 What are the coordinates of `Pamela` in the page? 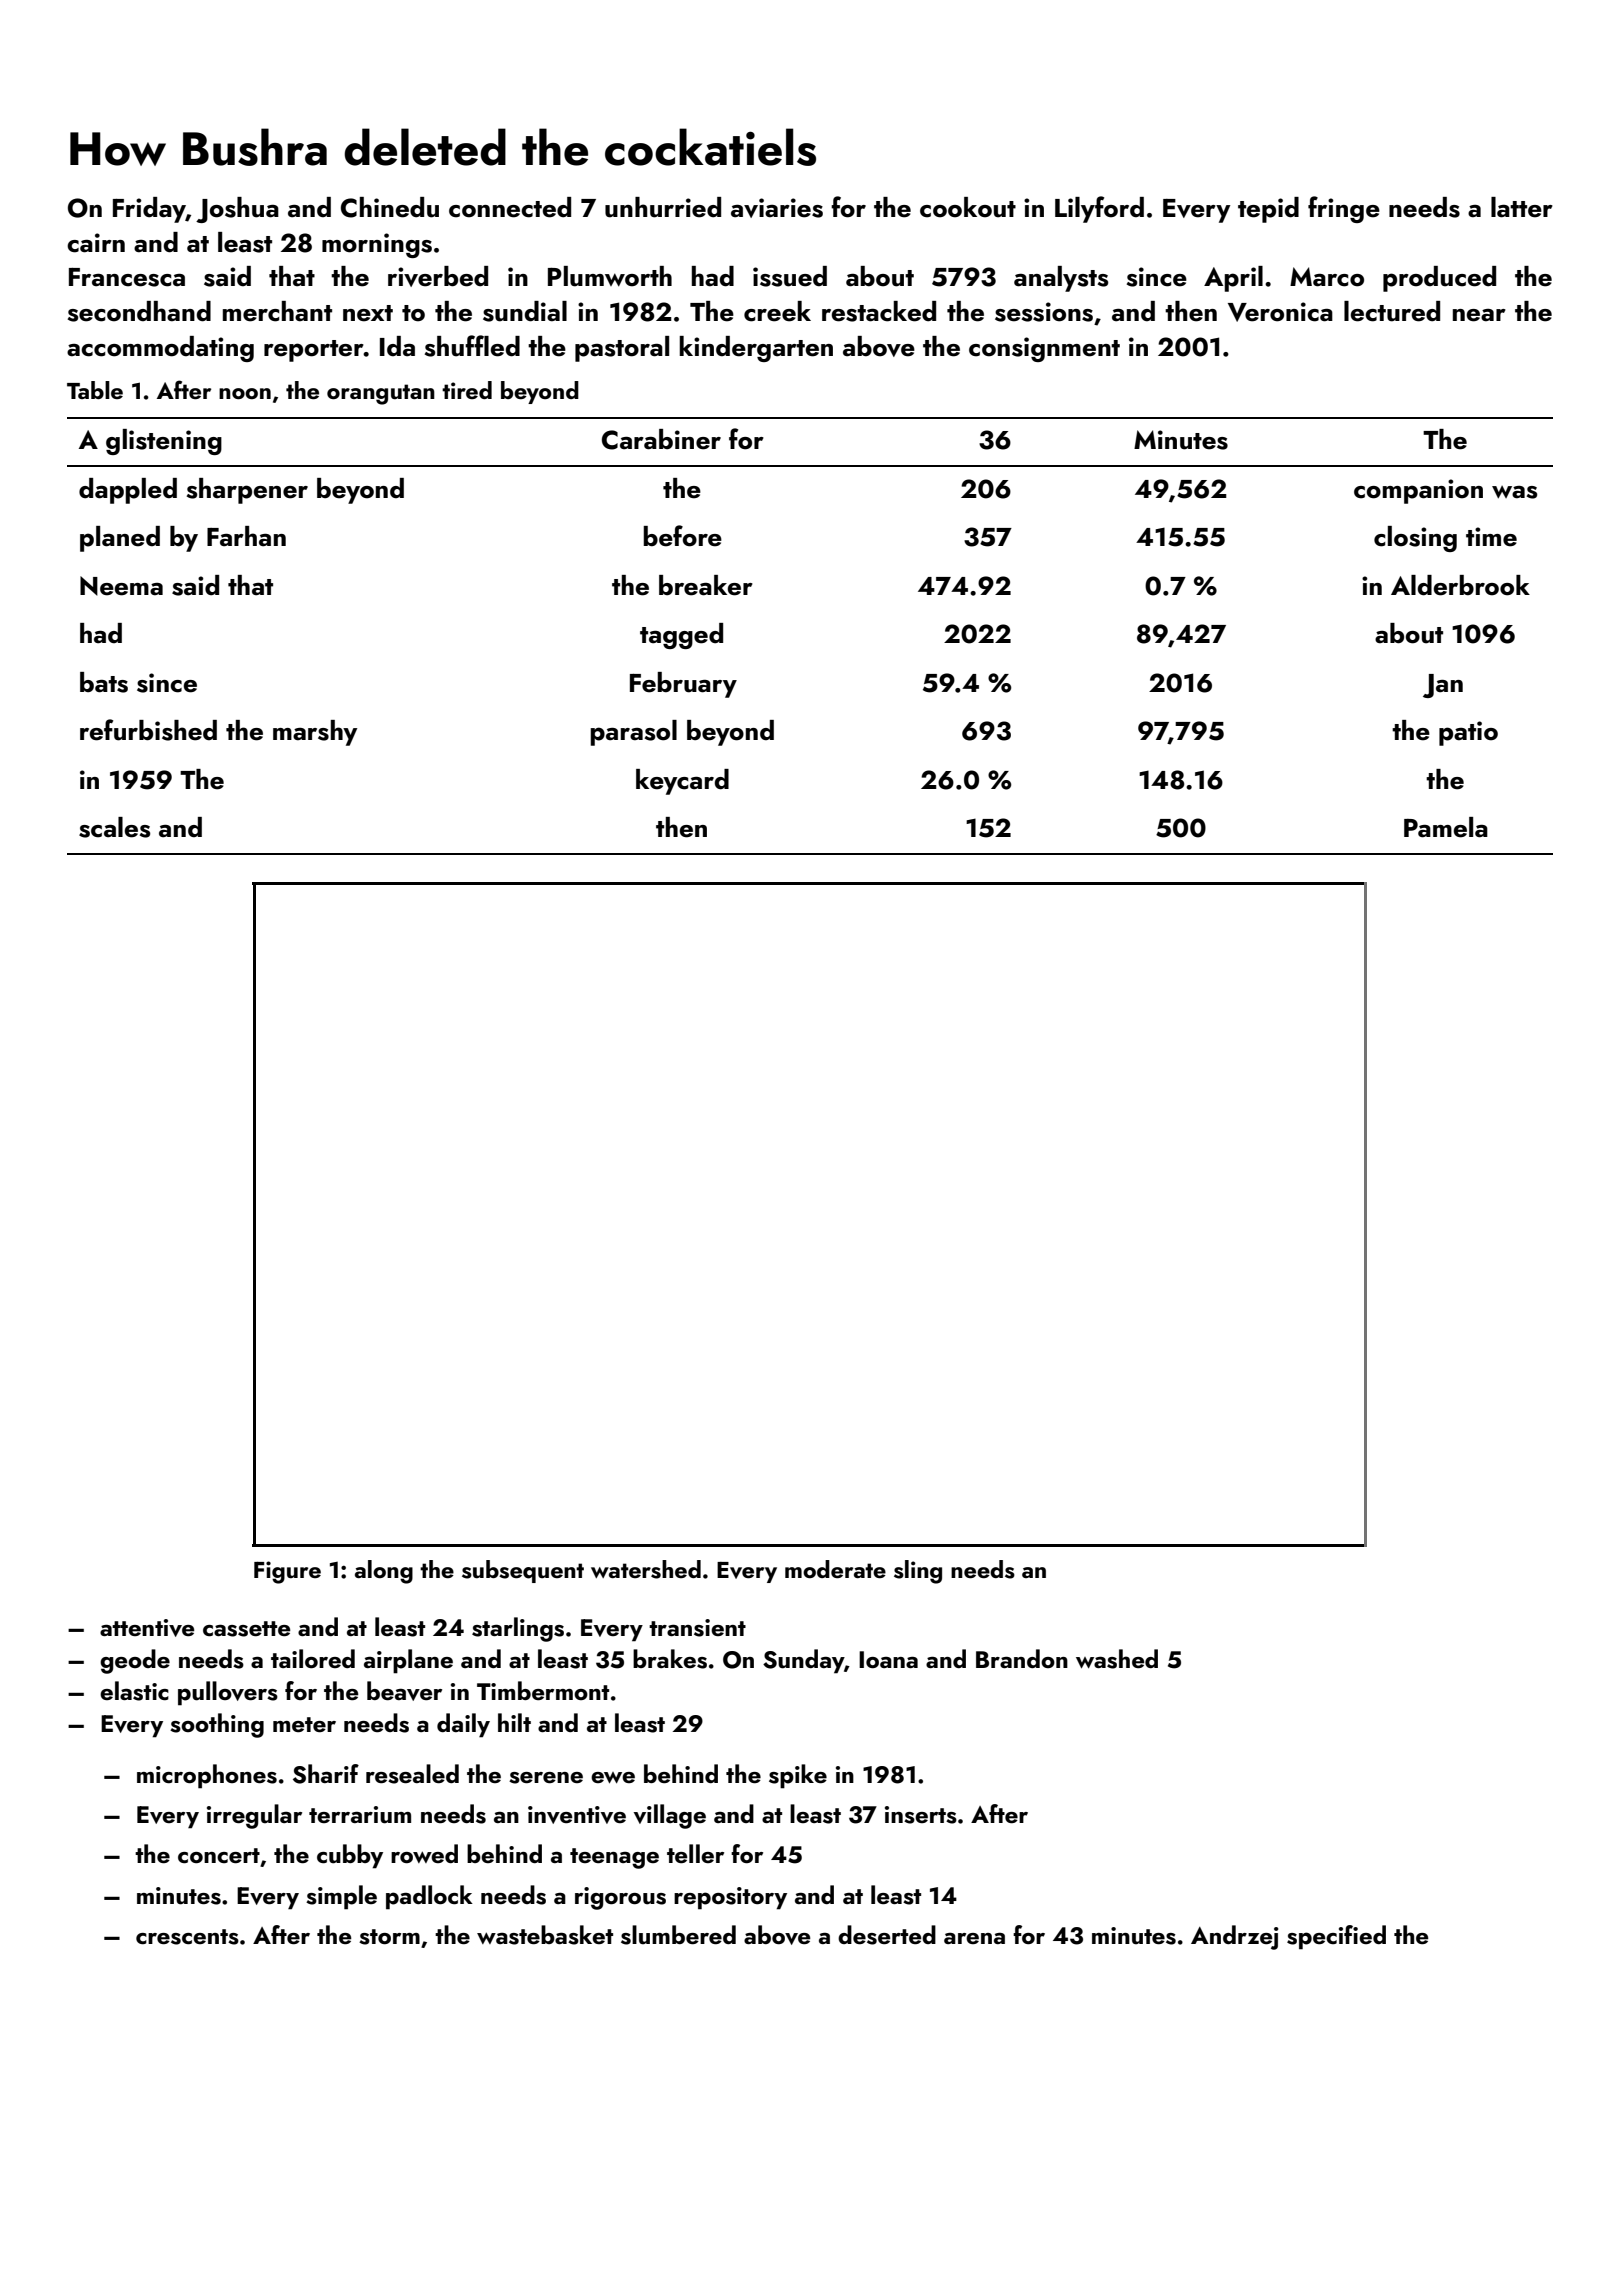 It's located at (1446, 827).
